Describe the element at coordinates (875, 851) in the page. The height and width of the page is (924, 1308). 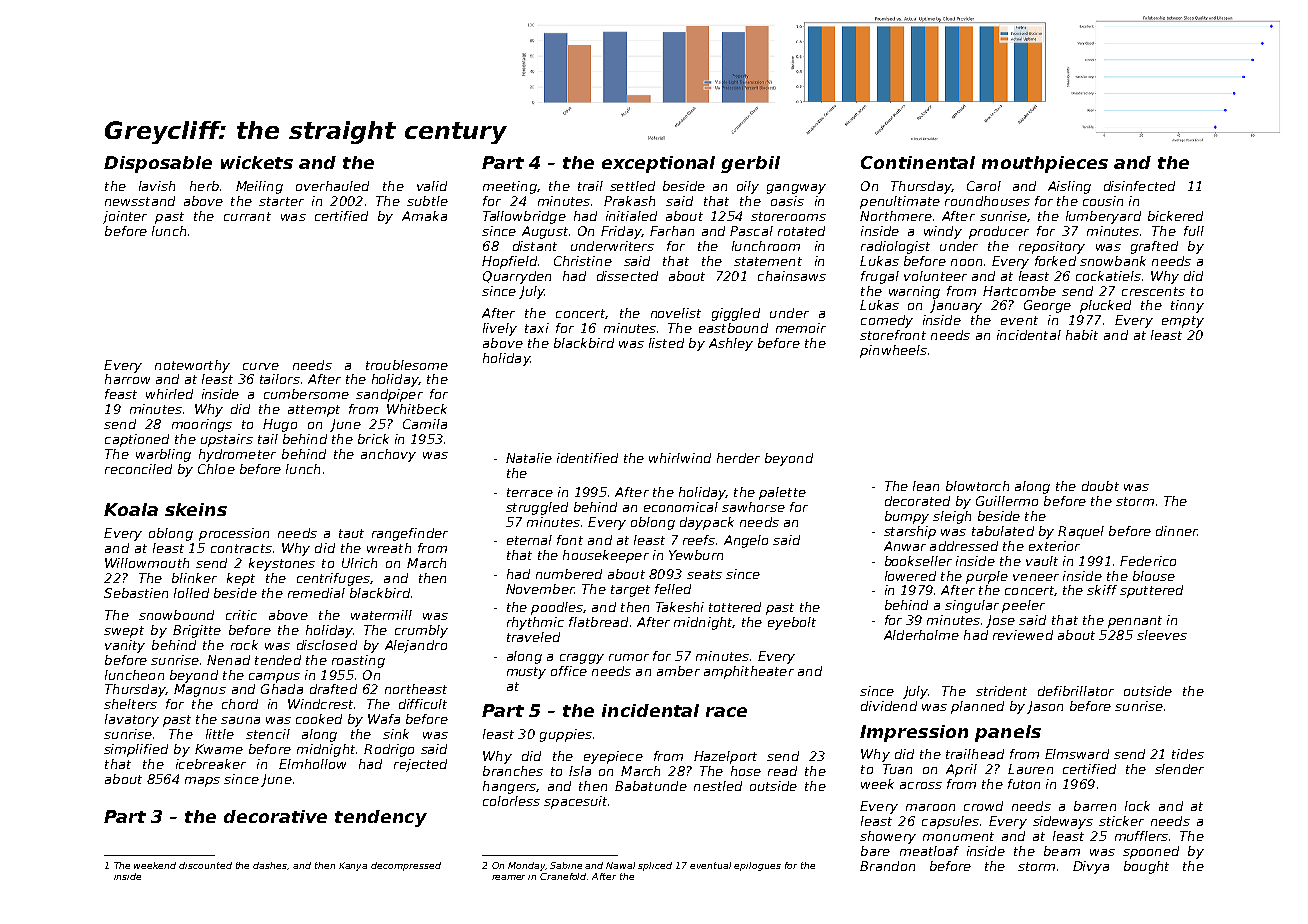
I see `bare` at that location.
